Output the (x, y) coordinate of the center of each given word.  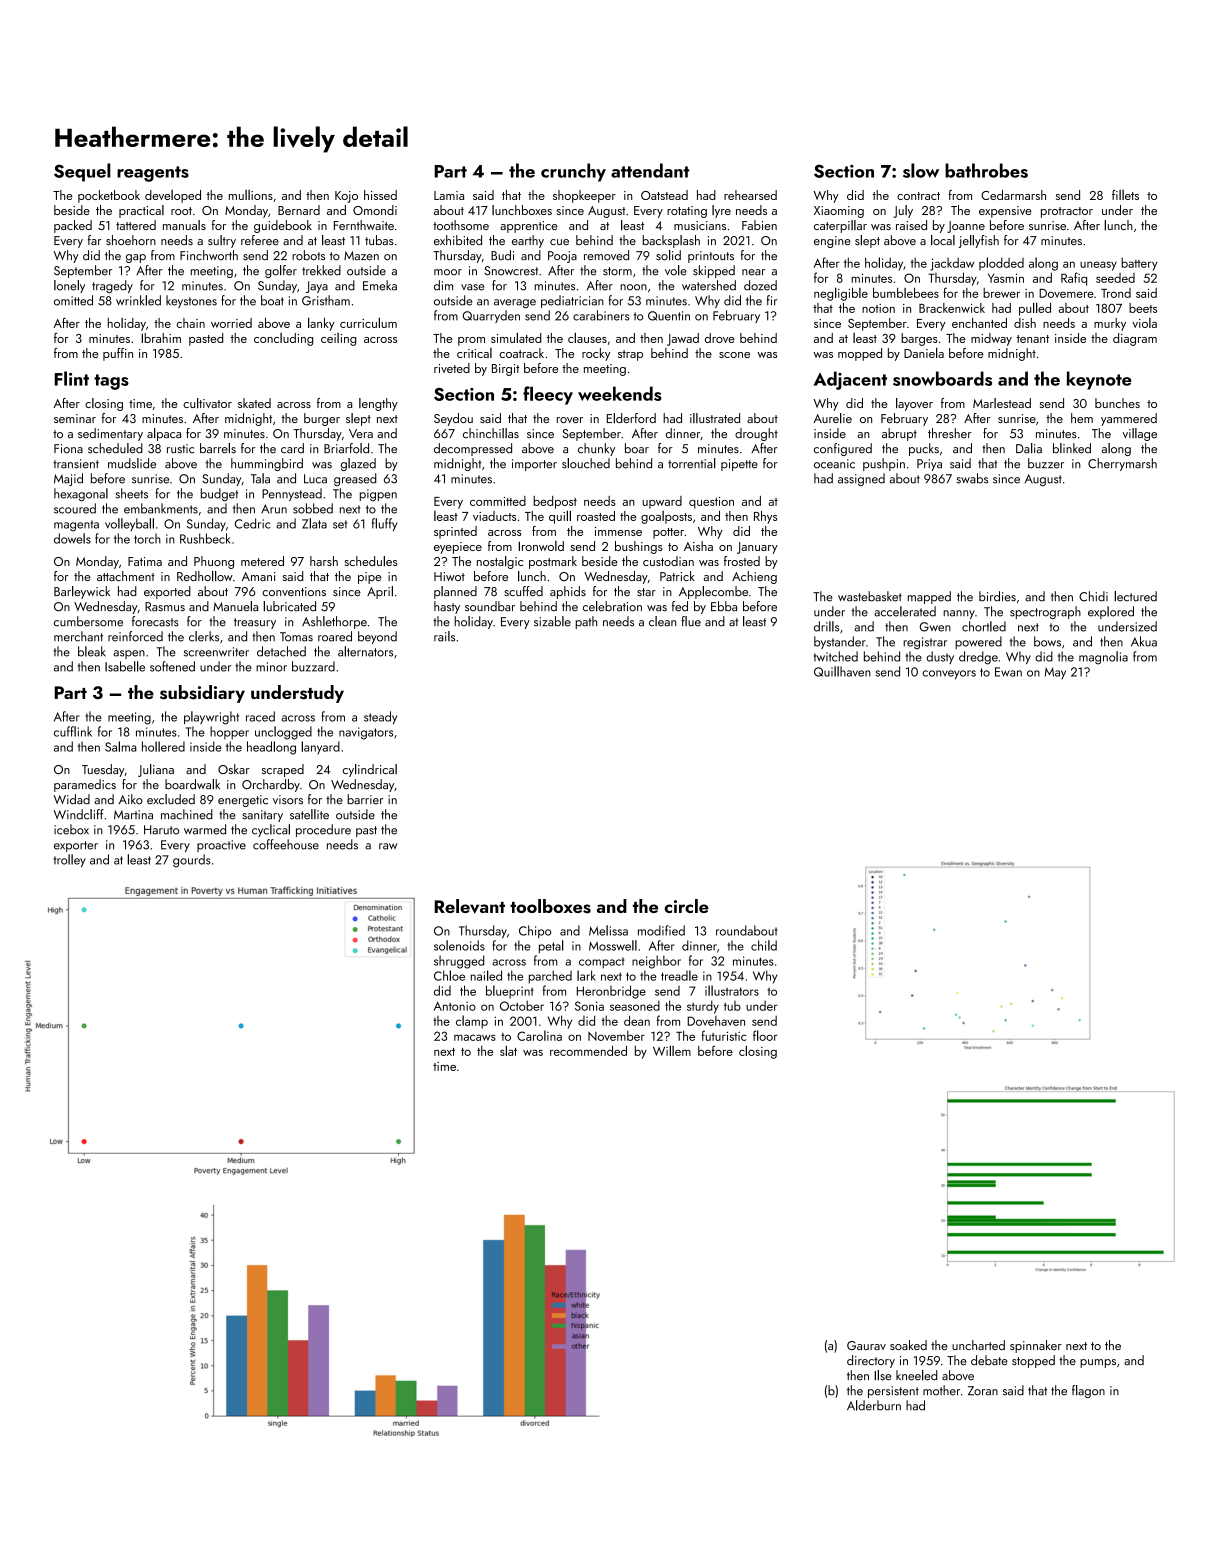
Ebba (724, 606)
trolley (69, 860)
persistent (893, 1392)
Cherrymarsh (1122, 464)
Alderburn (874, 1405)
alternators (365, 651)
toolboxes (550, 906)
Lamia (449, 195)
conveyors (949, 675)
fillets (1125, 195)
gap (136, 258)
